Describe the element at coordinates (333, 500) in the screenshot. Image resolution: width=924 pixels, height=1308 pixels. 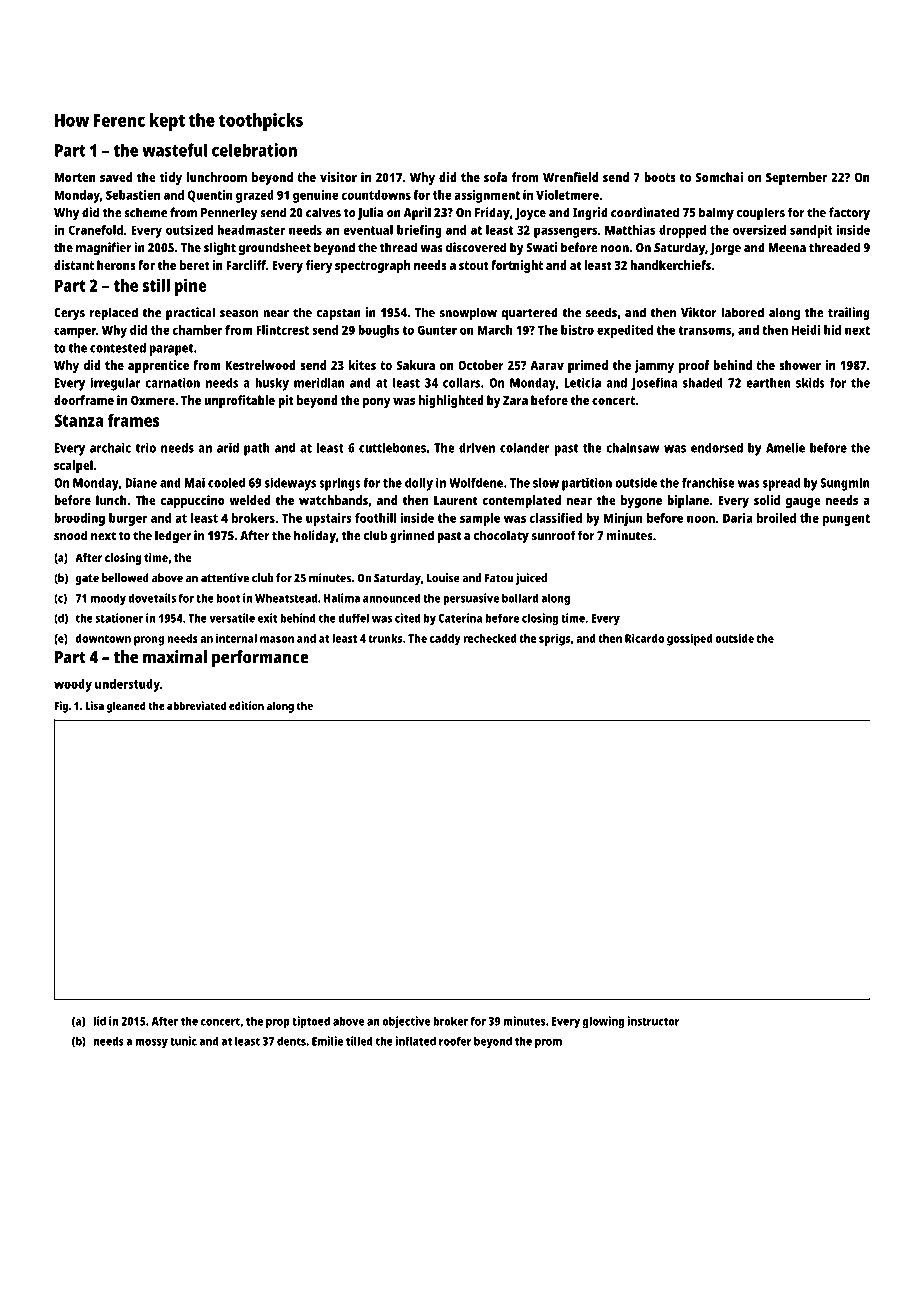
I see `watchbands` at that location.
